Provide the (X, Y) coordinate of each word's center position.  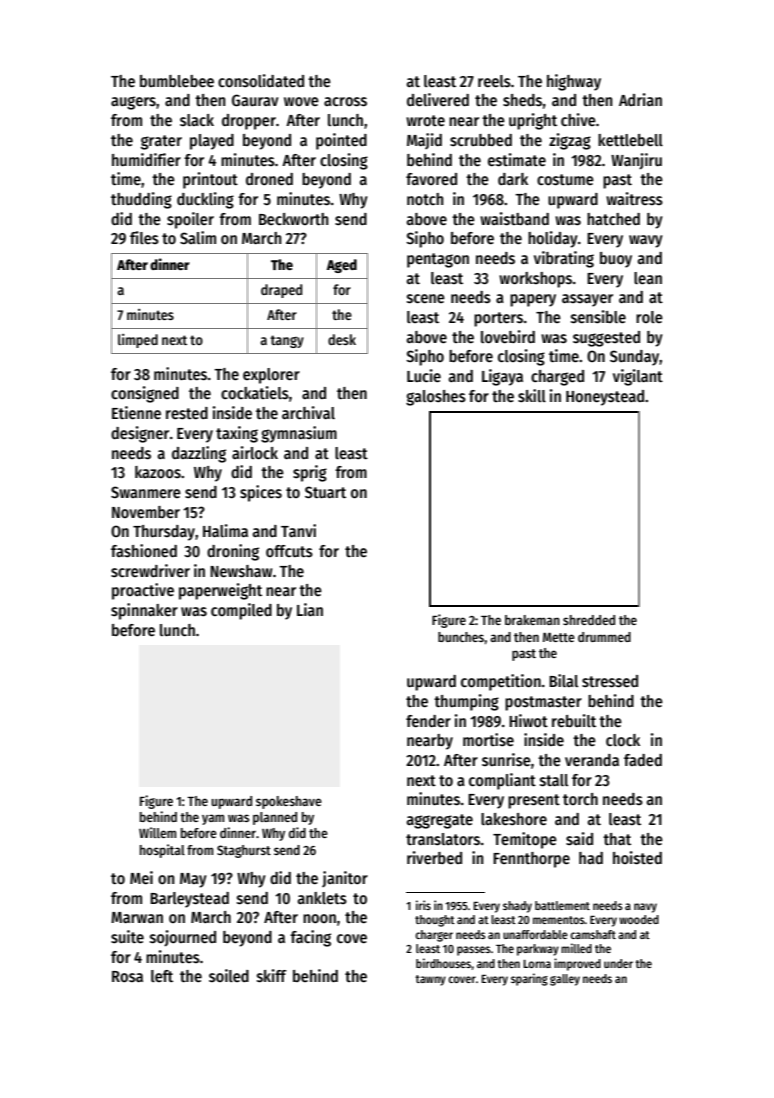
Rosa (127, 976)
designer (140, 434)
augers (133, 103)
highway (574, 82)
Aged (342, 266)
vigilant (638, 377)
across (345, 102)
